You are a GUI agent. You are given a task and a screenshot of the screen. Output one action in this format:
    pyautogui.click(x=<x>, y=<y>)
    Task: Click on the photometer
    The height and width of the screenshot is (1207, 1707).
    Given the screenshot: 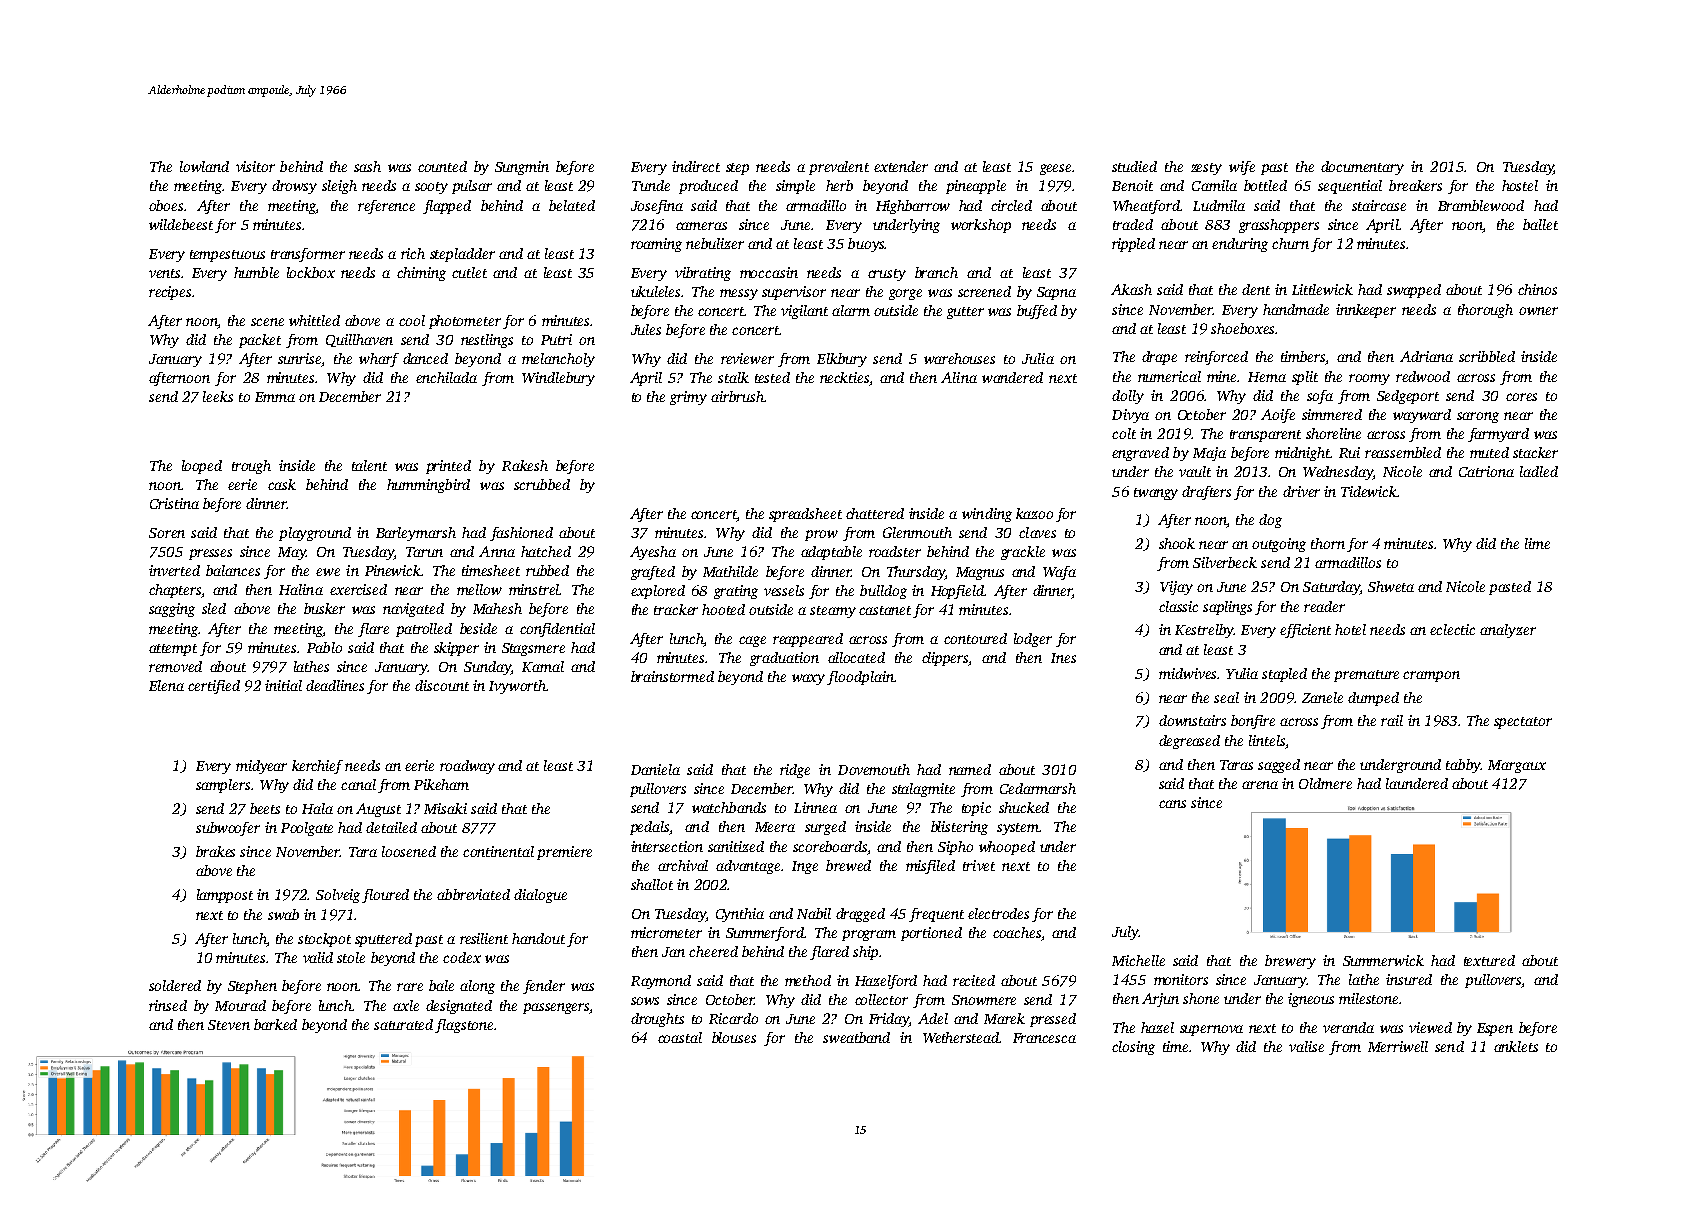 What is the action you would take?
    pyautogui.click(x=465, y=322)
